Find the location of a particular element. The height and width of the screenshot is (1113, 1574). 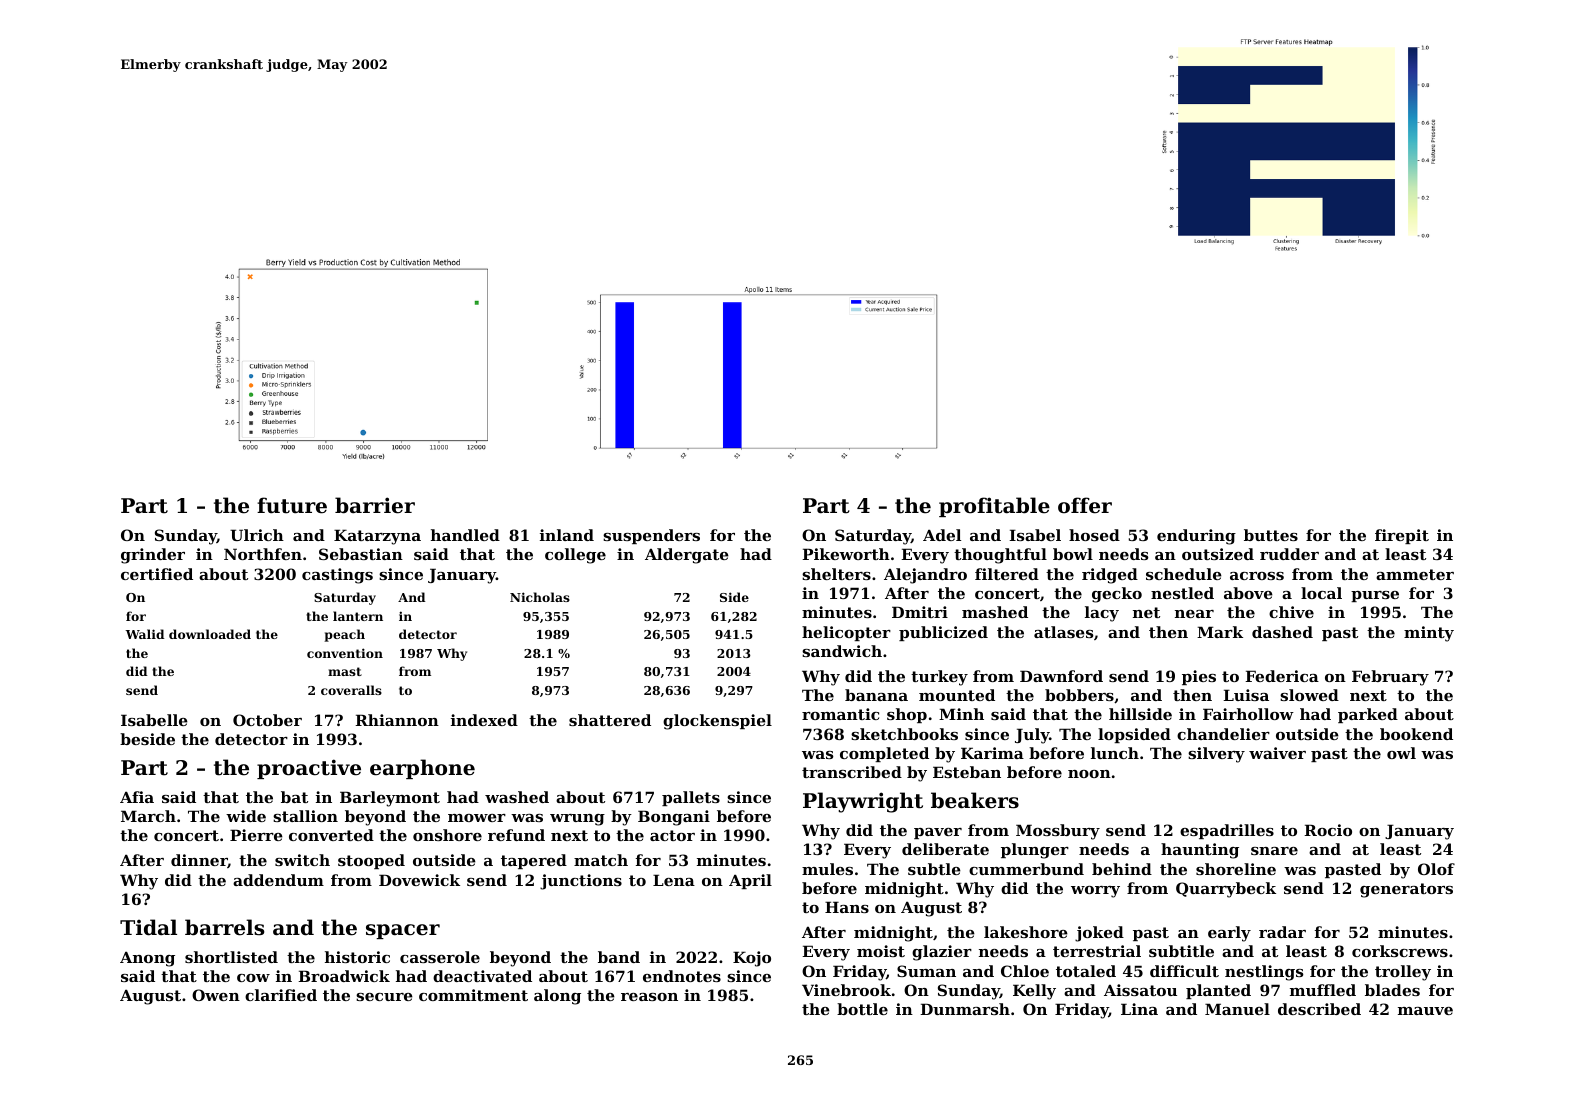

future is located at coordinates (292, 505).
